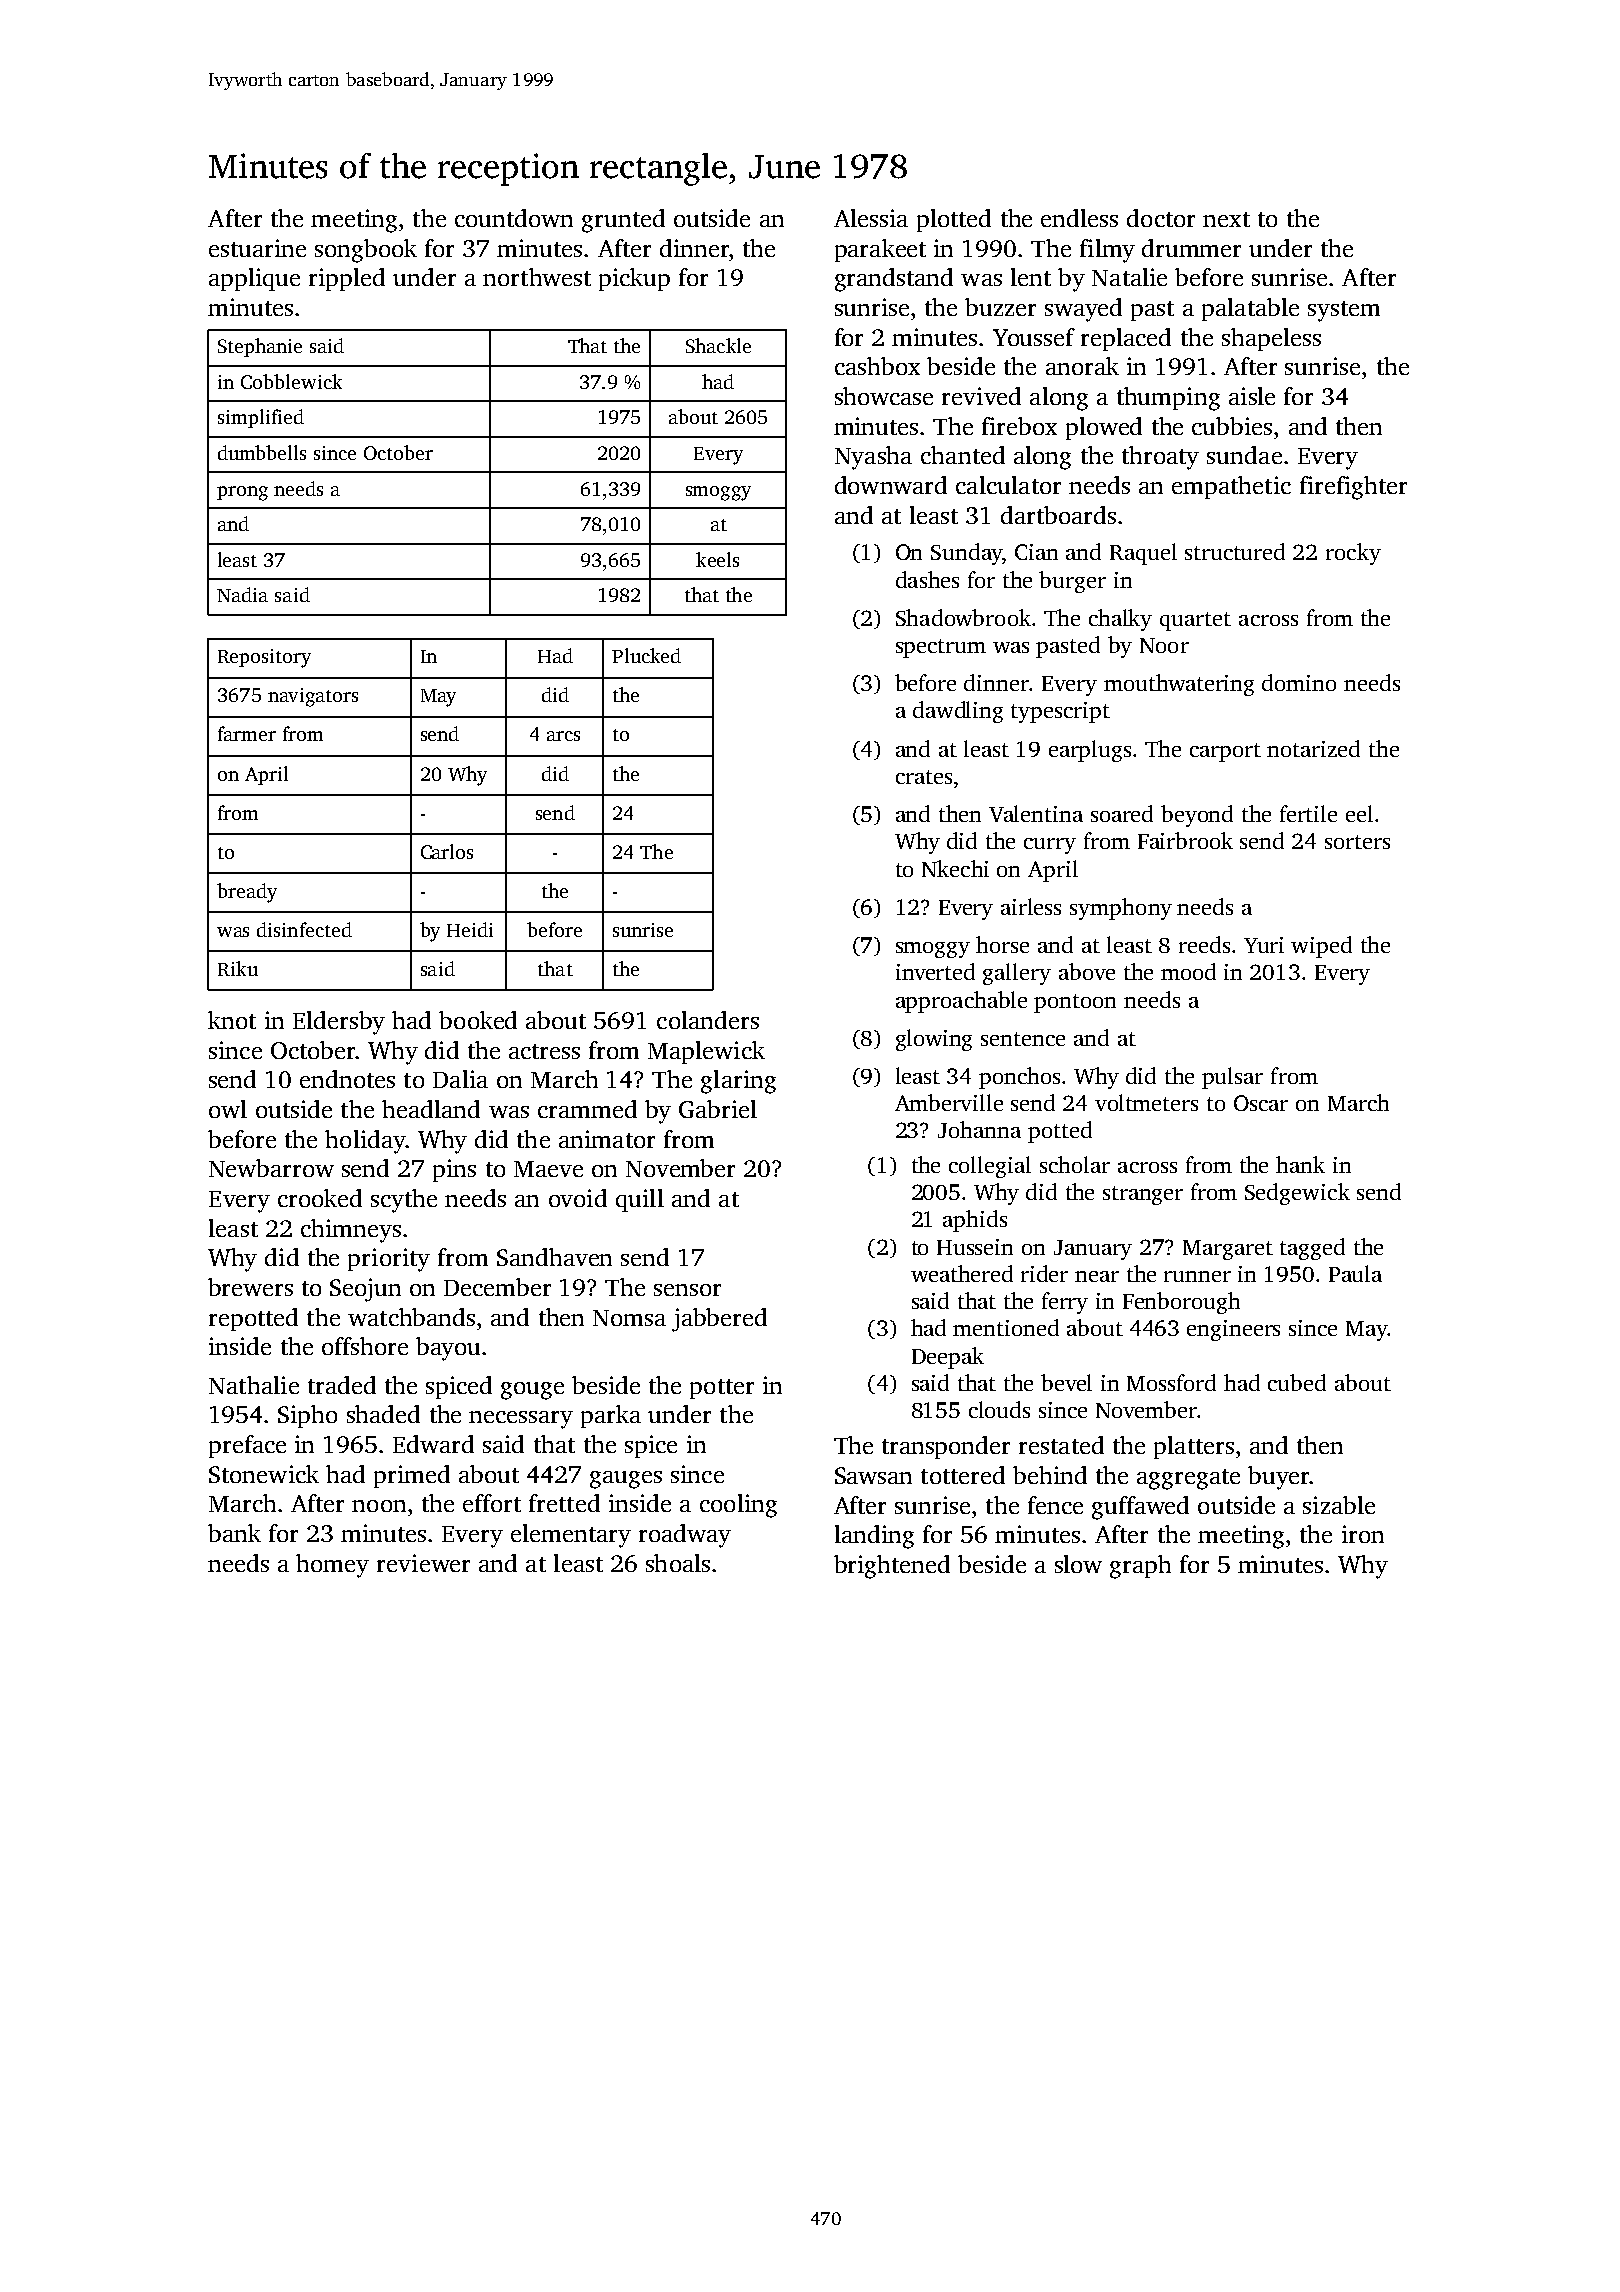  I want to click on Riku, so click(238, 968).
